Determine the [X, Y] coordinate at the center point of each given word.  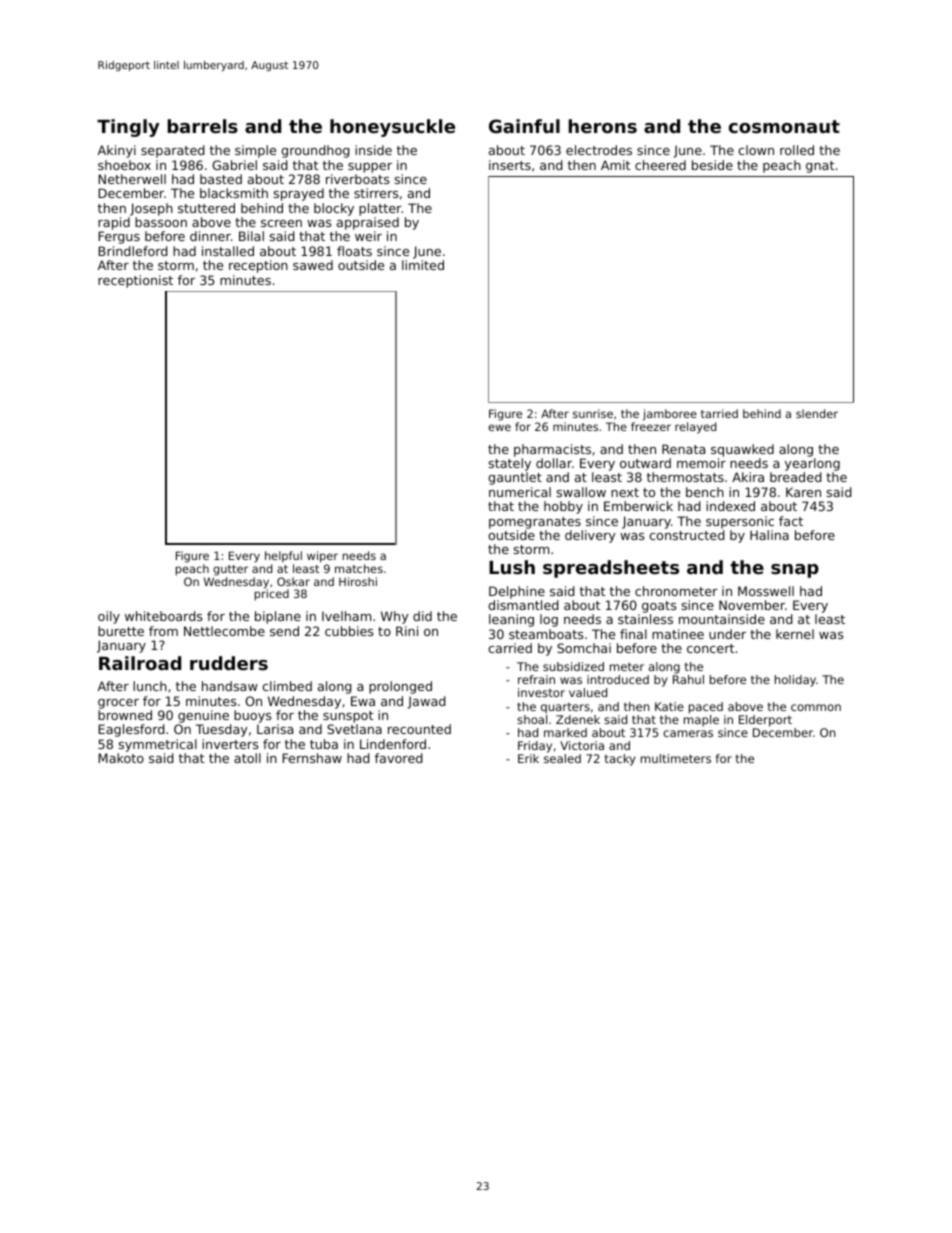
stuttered [206, 208]
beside [712, 165]
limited [423, 265]
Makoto [121, 758]
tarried [719, 413]
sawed [313, 265]
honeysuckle [392, 128]
